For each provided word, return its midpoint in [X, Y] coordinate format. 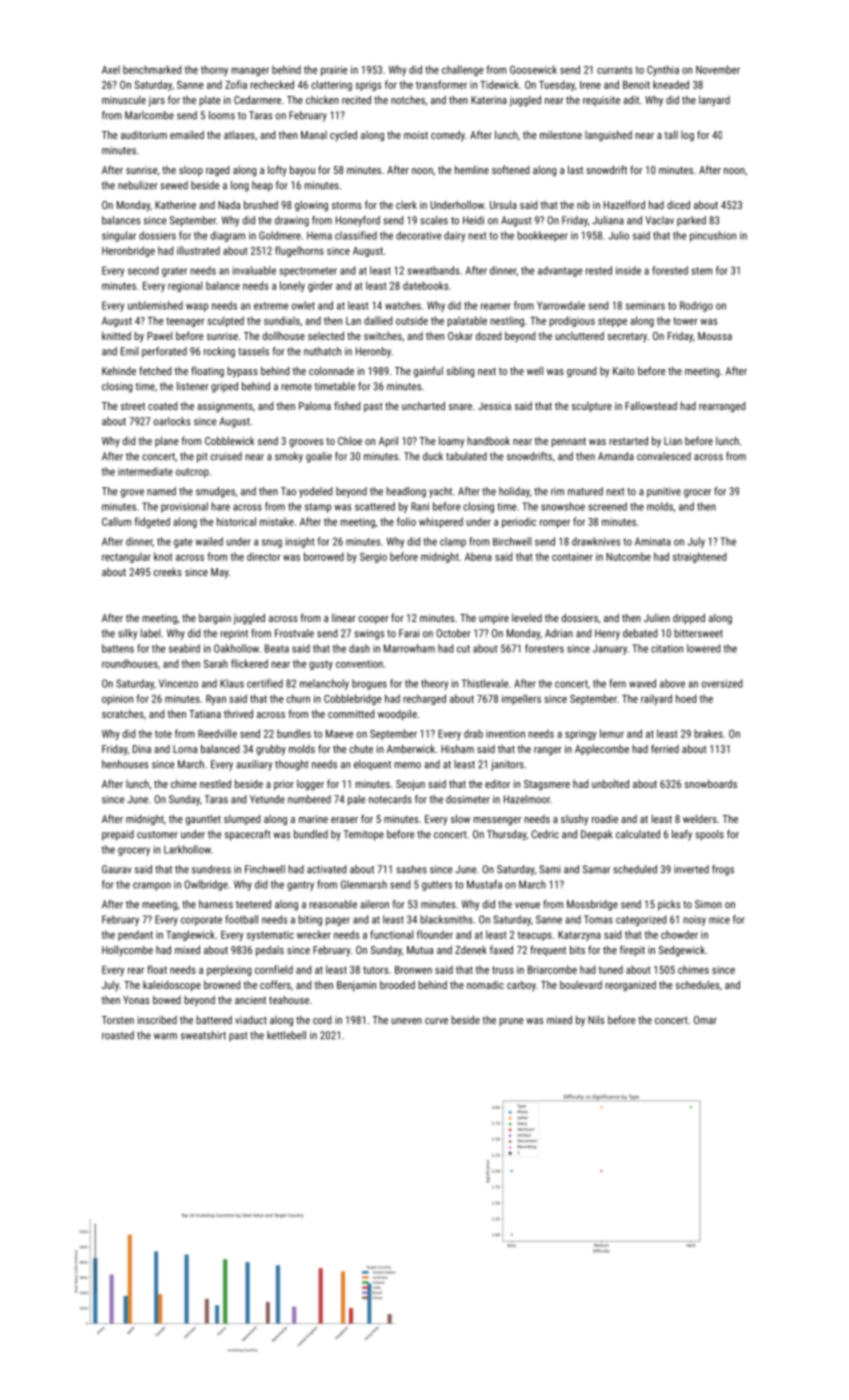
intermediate [145, 471]
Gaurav [116, 869]
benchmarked [152, 69]
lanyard [714, 101]
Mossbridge [592, 905]
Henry [607, 634]
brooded [397, 984]
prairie [334, 71]
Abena [478, 556]
